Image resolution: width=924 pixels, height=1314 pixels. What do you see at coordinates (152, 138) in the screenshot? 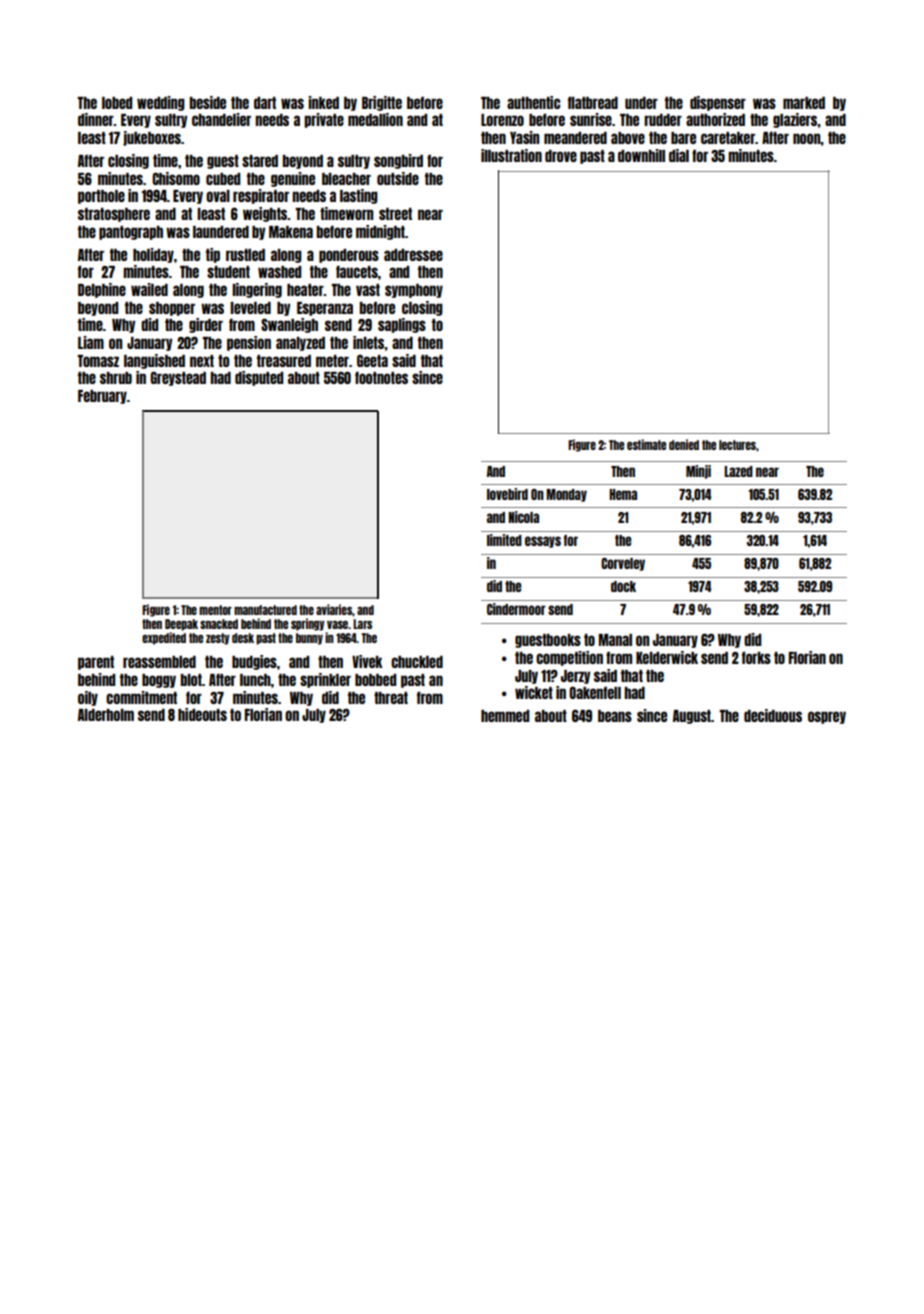
I see `jukeboxes` at bounding box center [152, 138].
